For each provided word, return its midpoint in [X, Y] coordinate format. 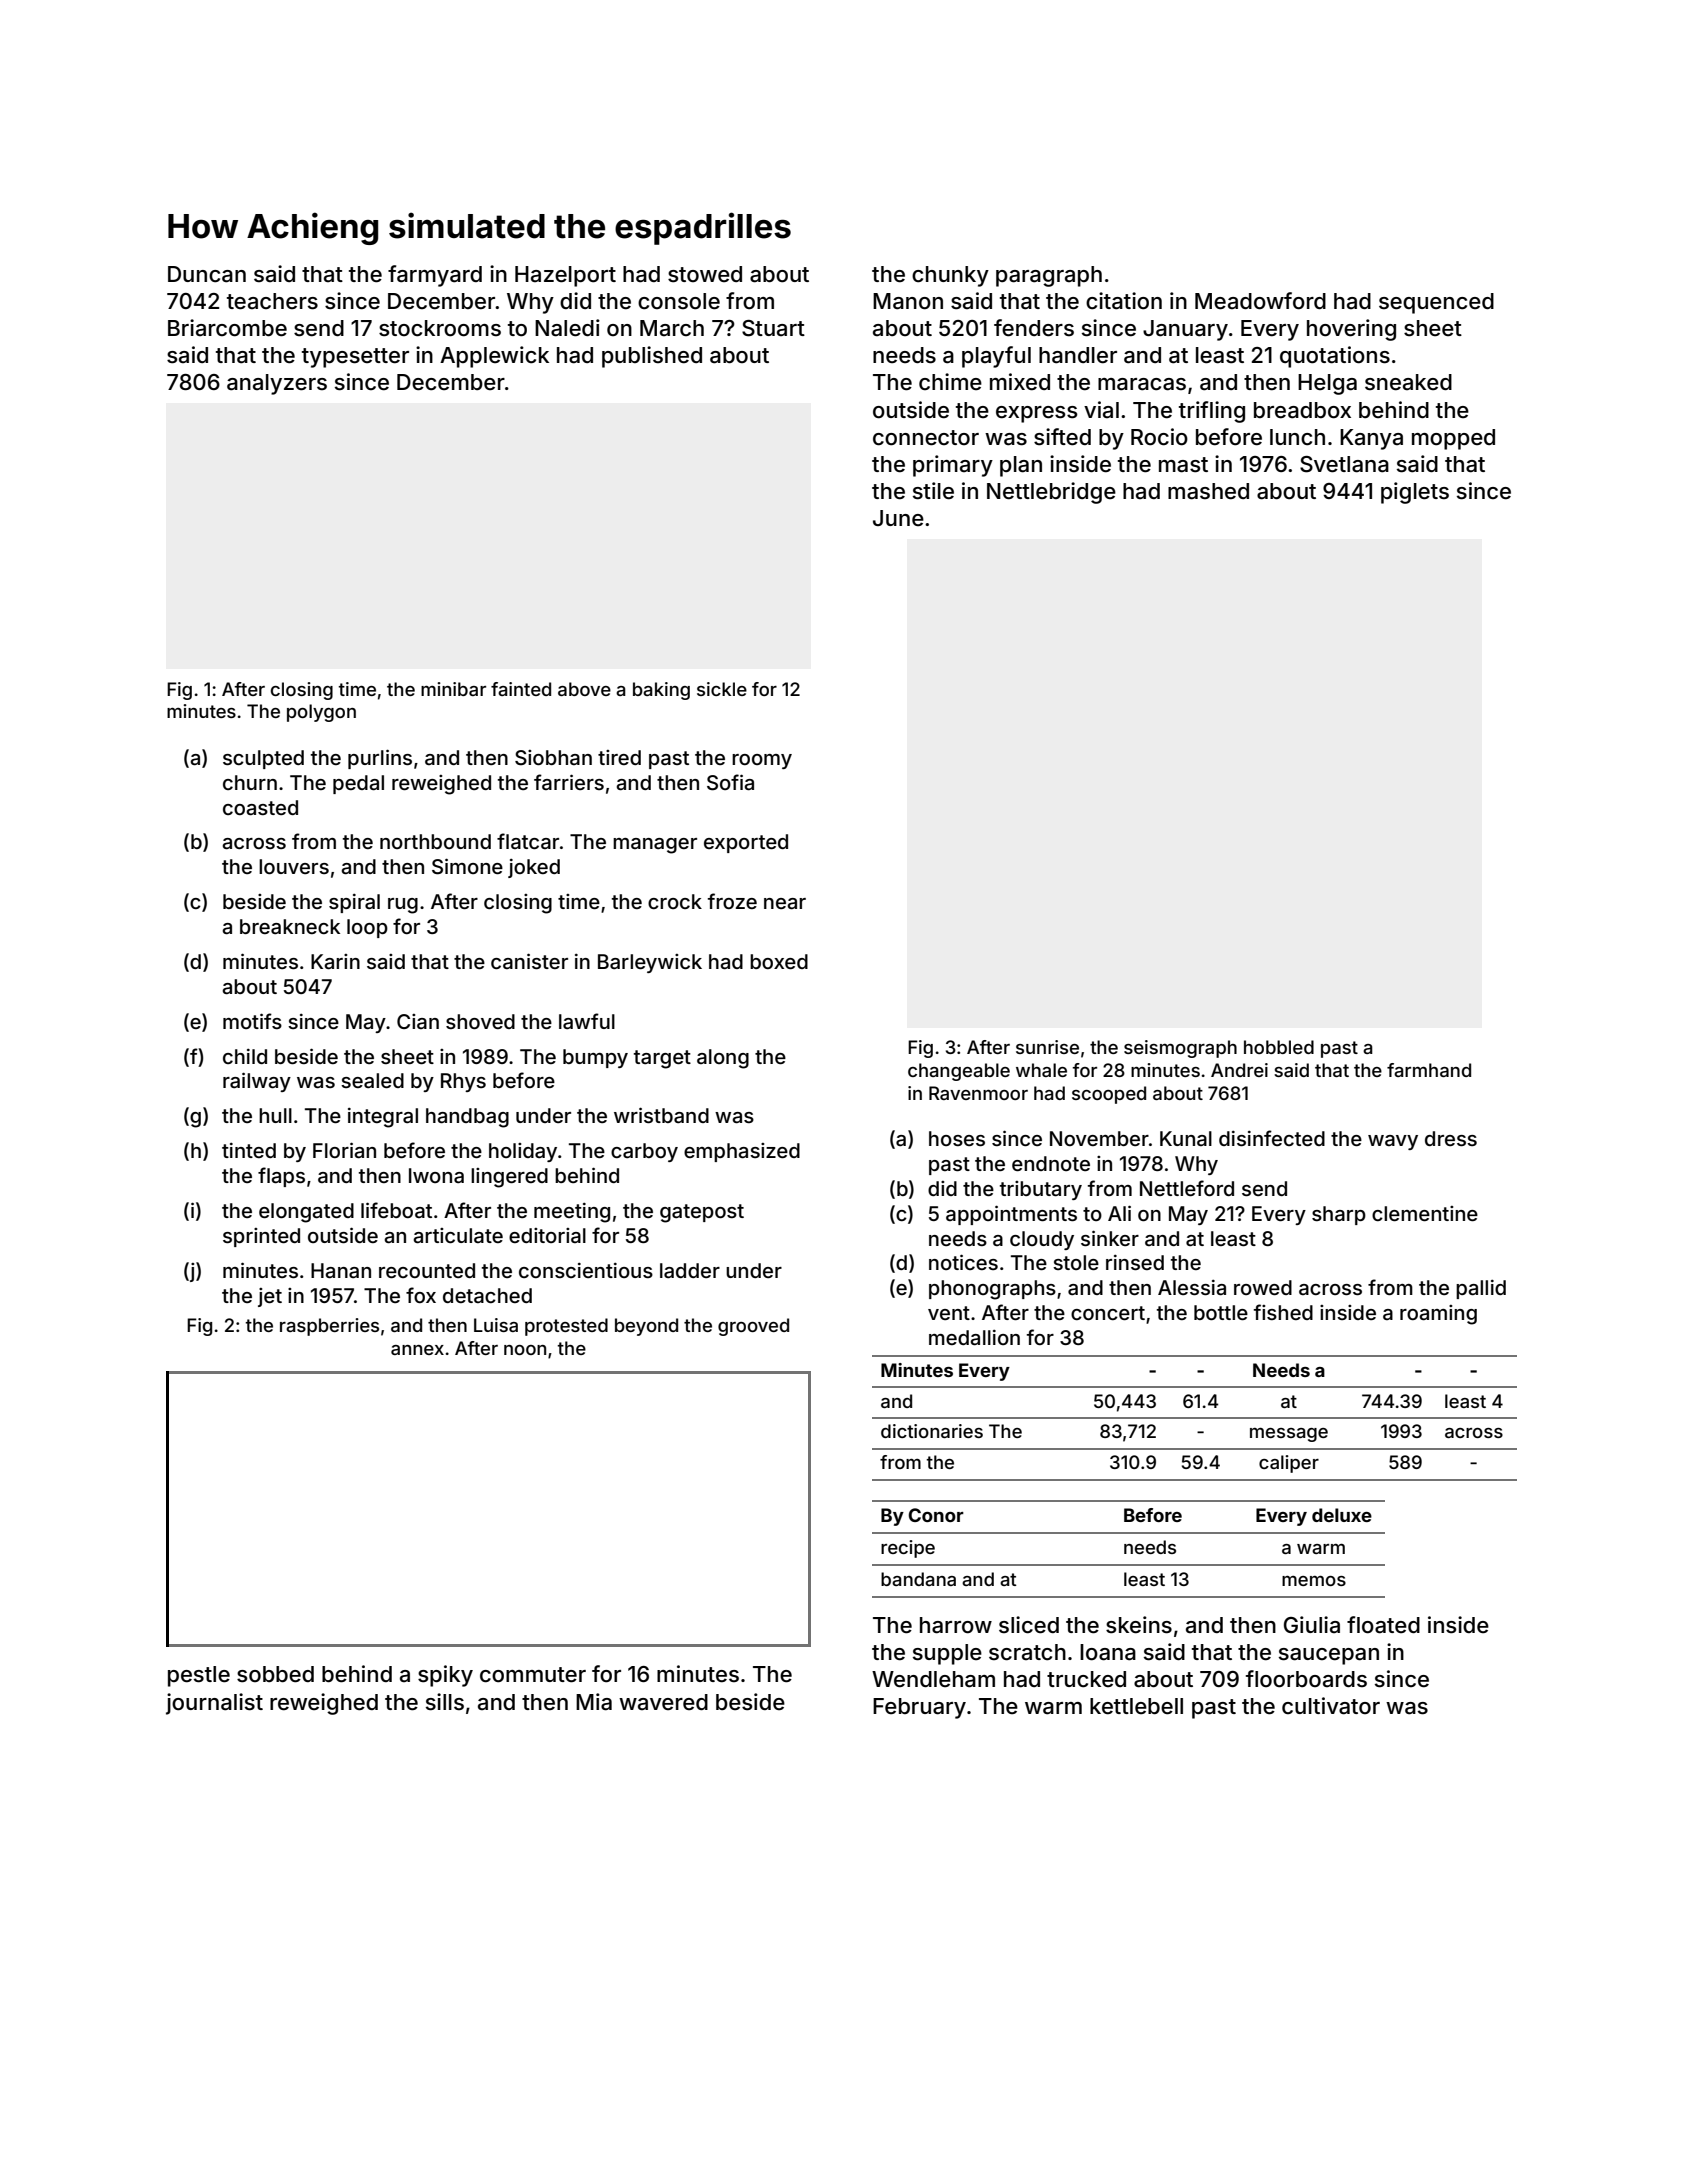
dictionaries [932, 1431]
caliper [1289, 1464]
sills [445, 1702]
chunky [950, 276]
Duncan [207, 274]
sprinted [261, 1237]
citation [1124, 301]
